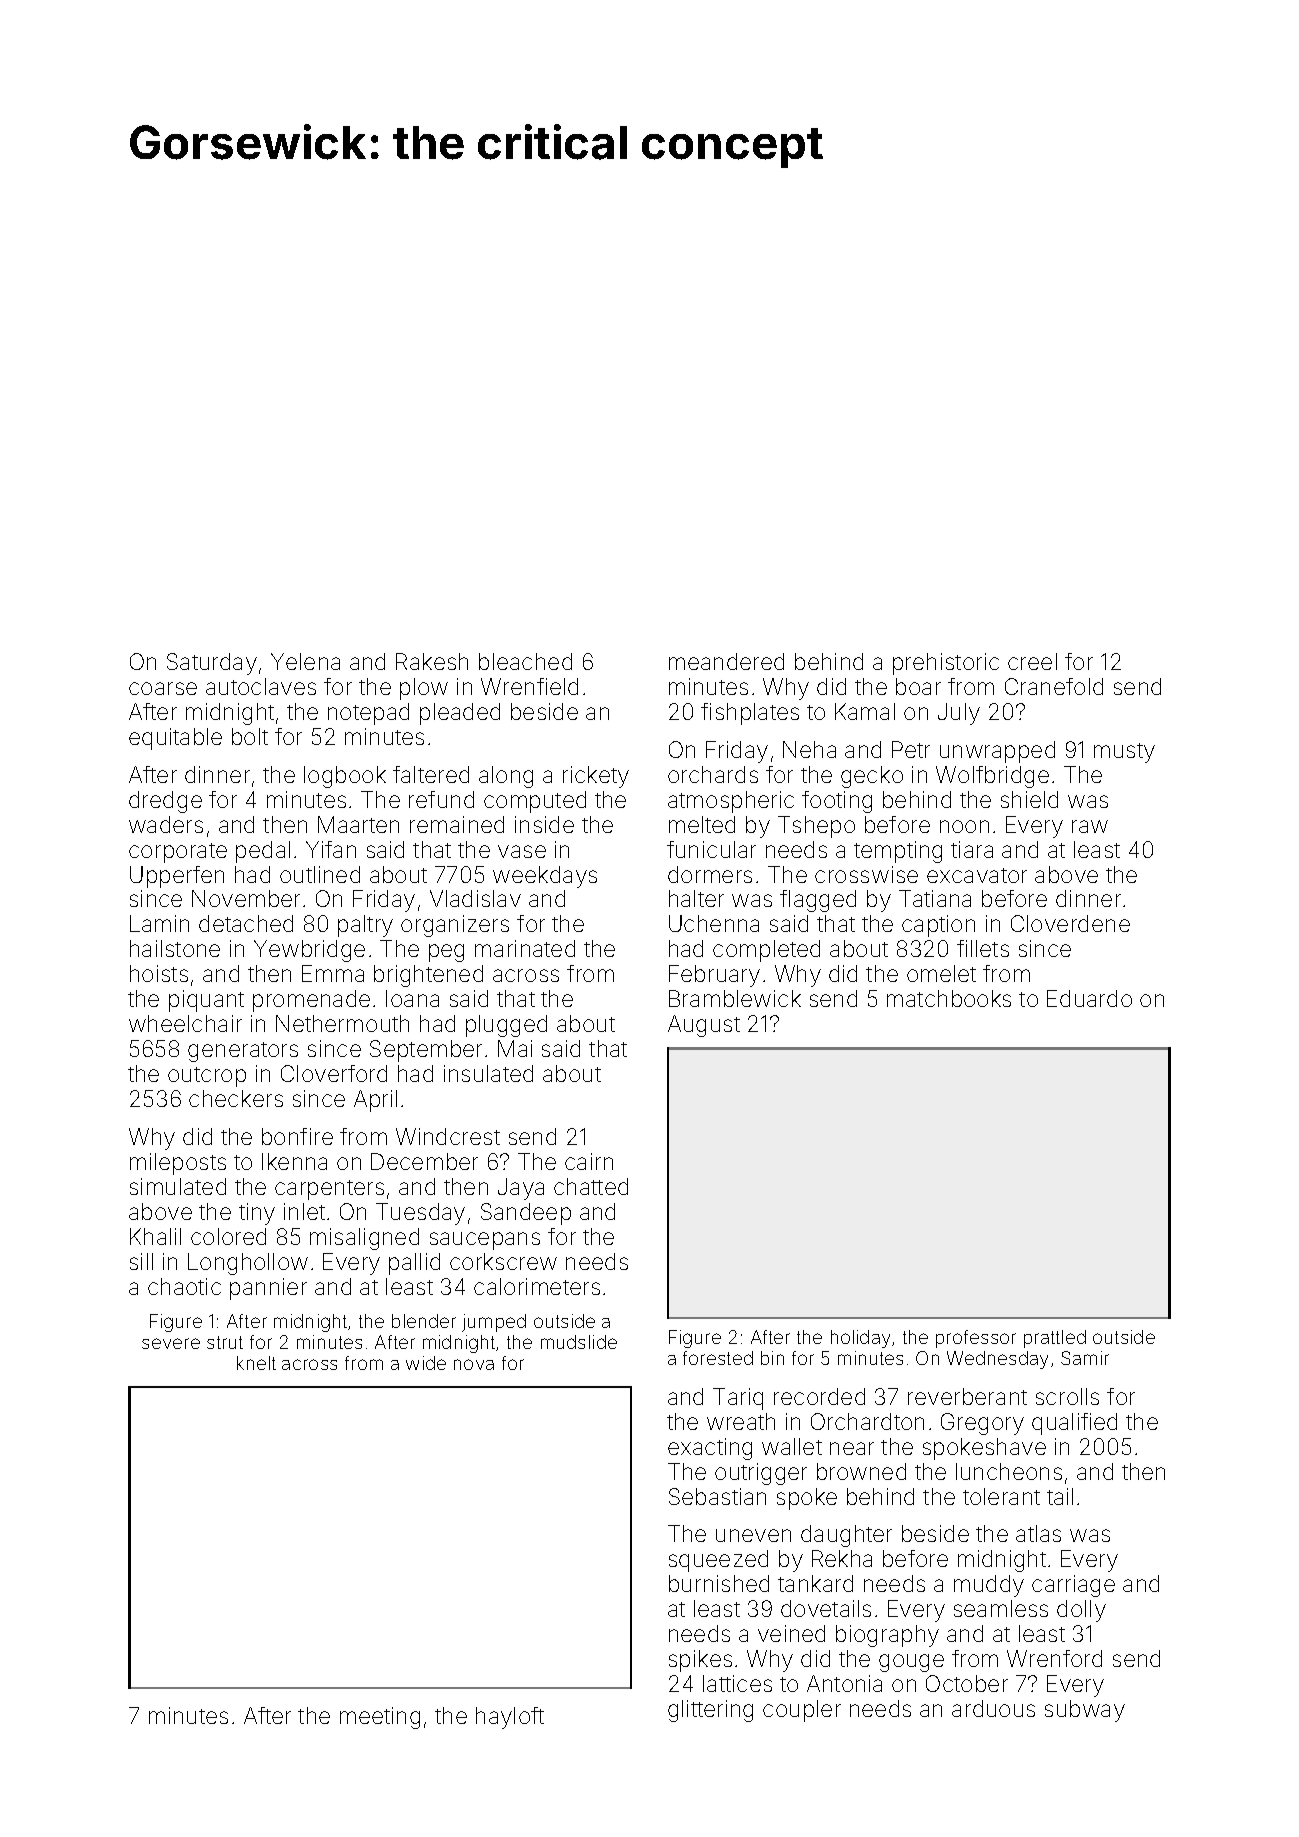 Image resolution: width=1299 pixels, height=1837 pixels. Describe the element at coordinates (1054, 686) in the screenshot. I see `Cranefold` at that location.
